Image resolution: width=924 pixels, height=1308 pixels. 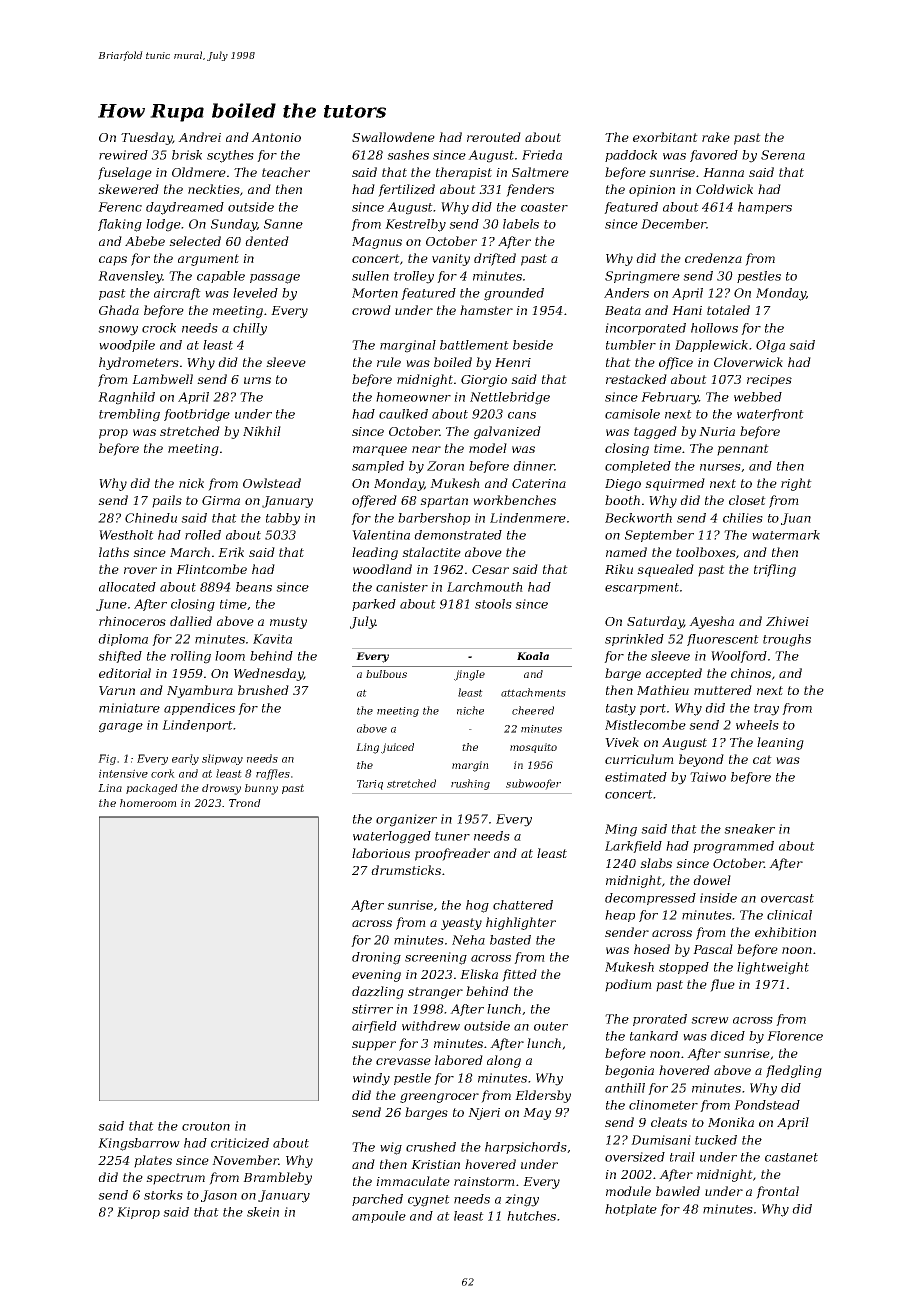 What do you see at coordinates (377, 243) in the document?
I see `Magnus` at bounding box center [377, 243].
